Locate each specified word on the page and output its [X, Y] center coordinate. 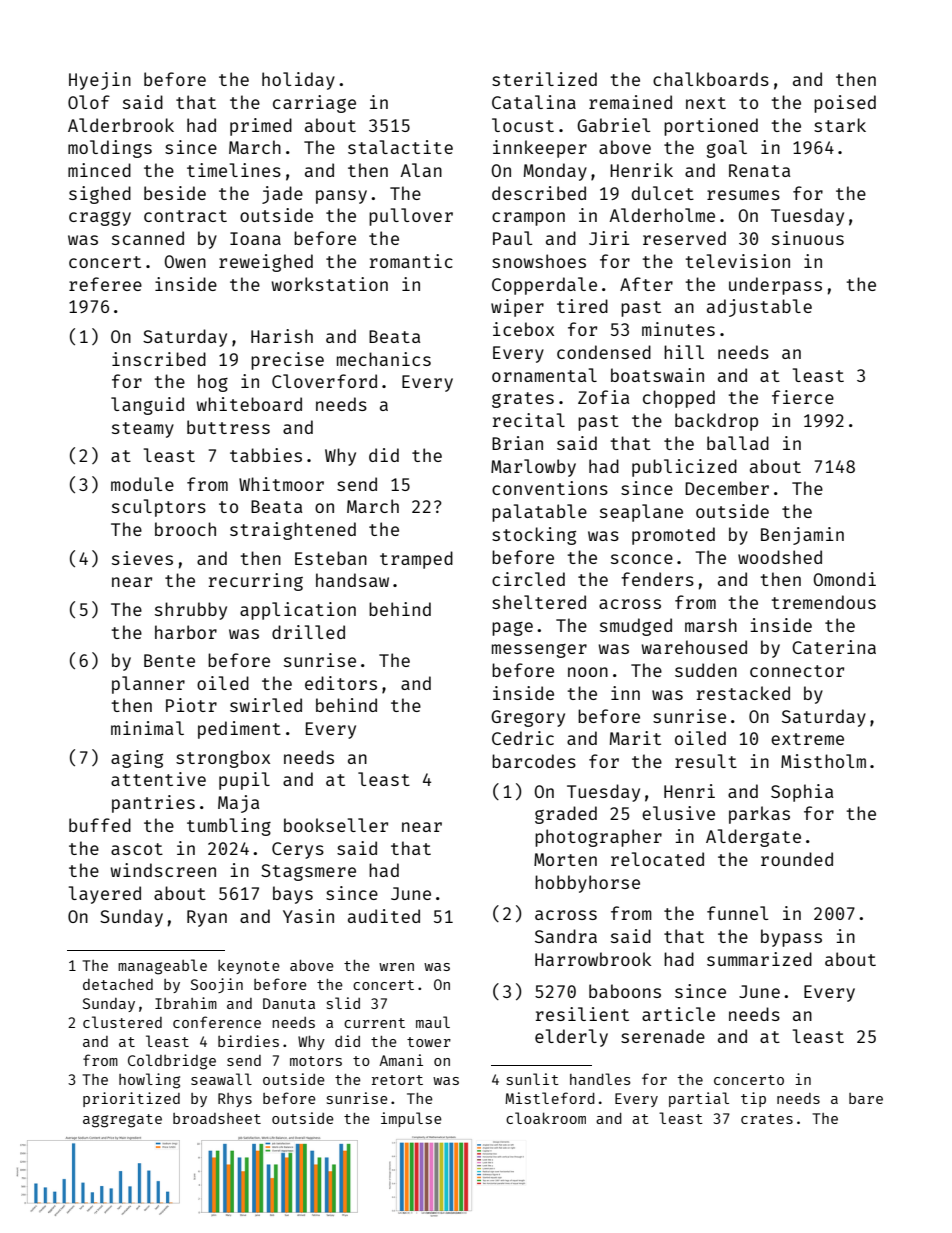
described [539, 193]
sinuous [808, 238]
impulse [411, 1119]
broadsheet [217, 1118]
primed [261, 127]
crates [767, 1119]
